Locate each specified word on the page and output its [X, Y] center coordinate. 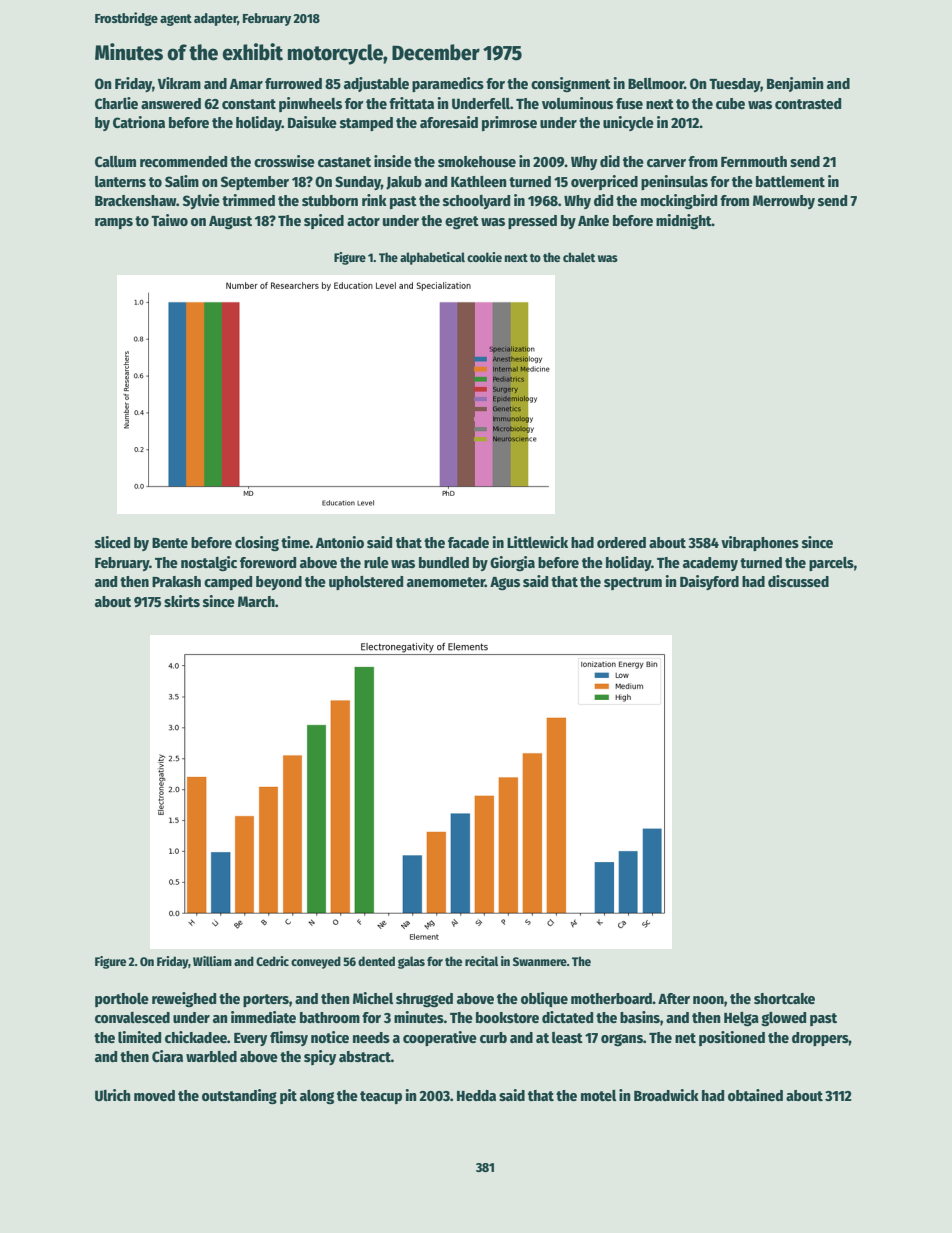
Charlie [116, 103]
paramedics [448, 84]
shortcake [784, 998]
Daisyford [709, 582]
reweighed [184, 999]
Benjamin [795, 84]
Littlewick [537, 542]
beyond [279, 583]
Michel [373, 998]
